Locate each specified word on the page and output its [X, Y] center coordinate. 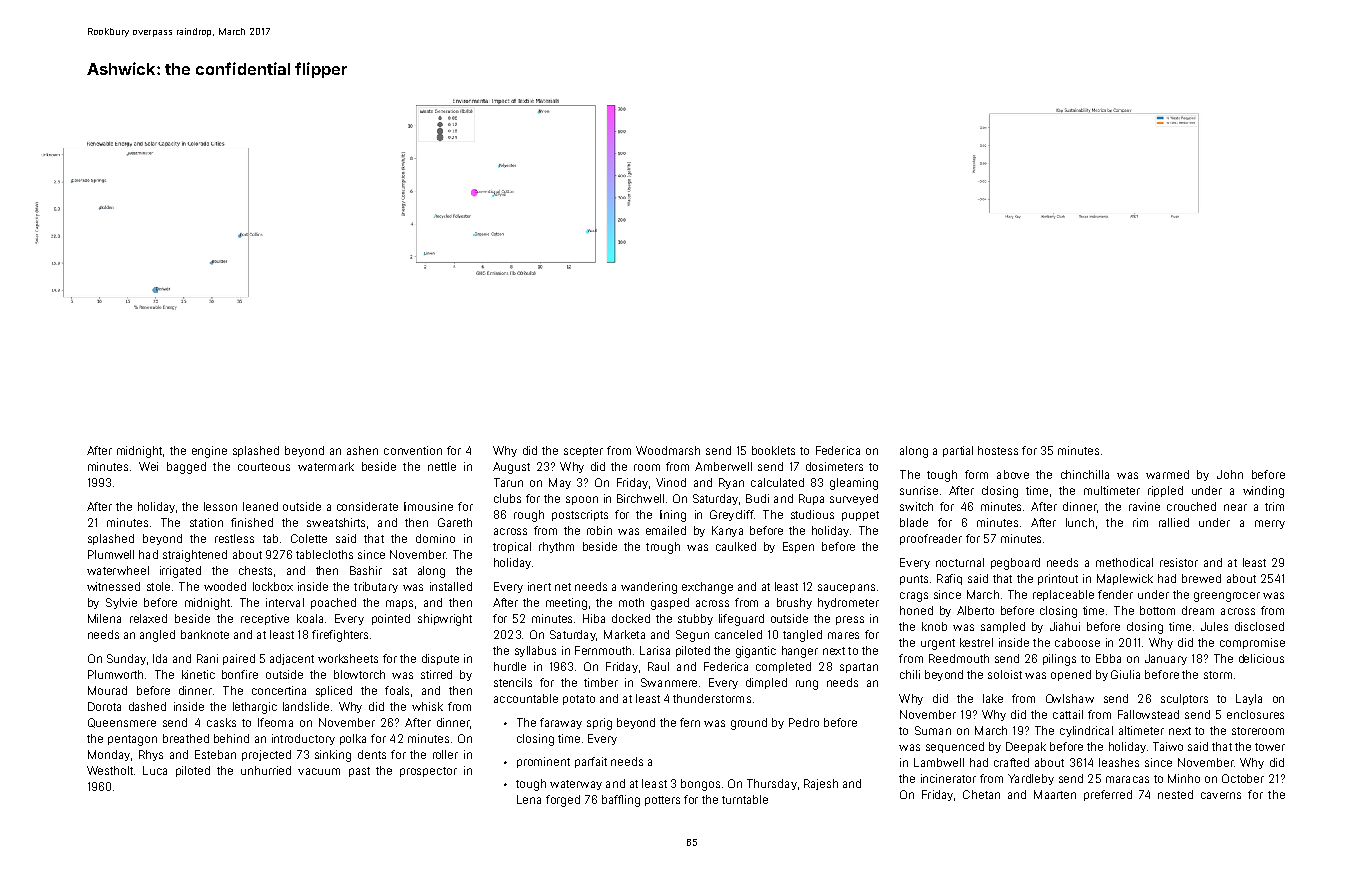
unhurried [266, 770]
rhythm [556, 547]
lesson [220, 506]
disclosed [1259, 626]
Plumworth [115, 674]
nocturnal [960, 562]
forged [563, 801]
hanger [800, 652]
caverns [1221, 795]
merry [1270, 524]
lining [673, 516]
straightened [195, 556]
